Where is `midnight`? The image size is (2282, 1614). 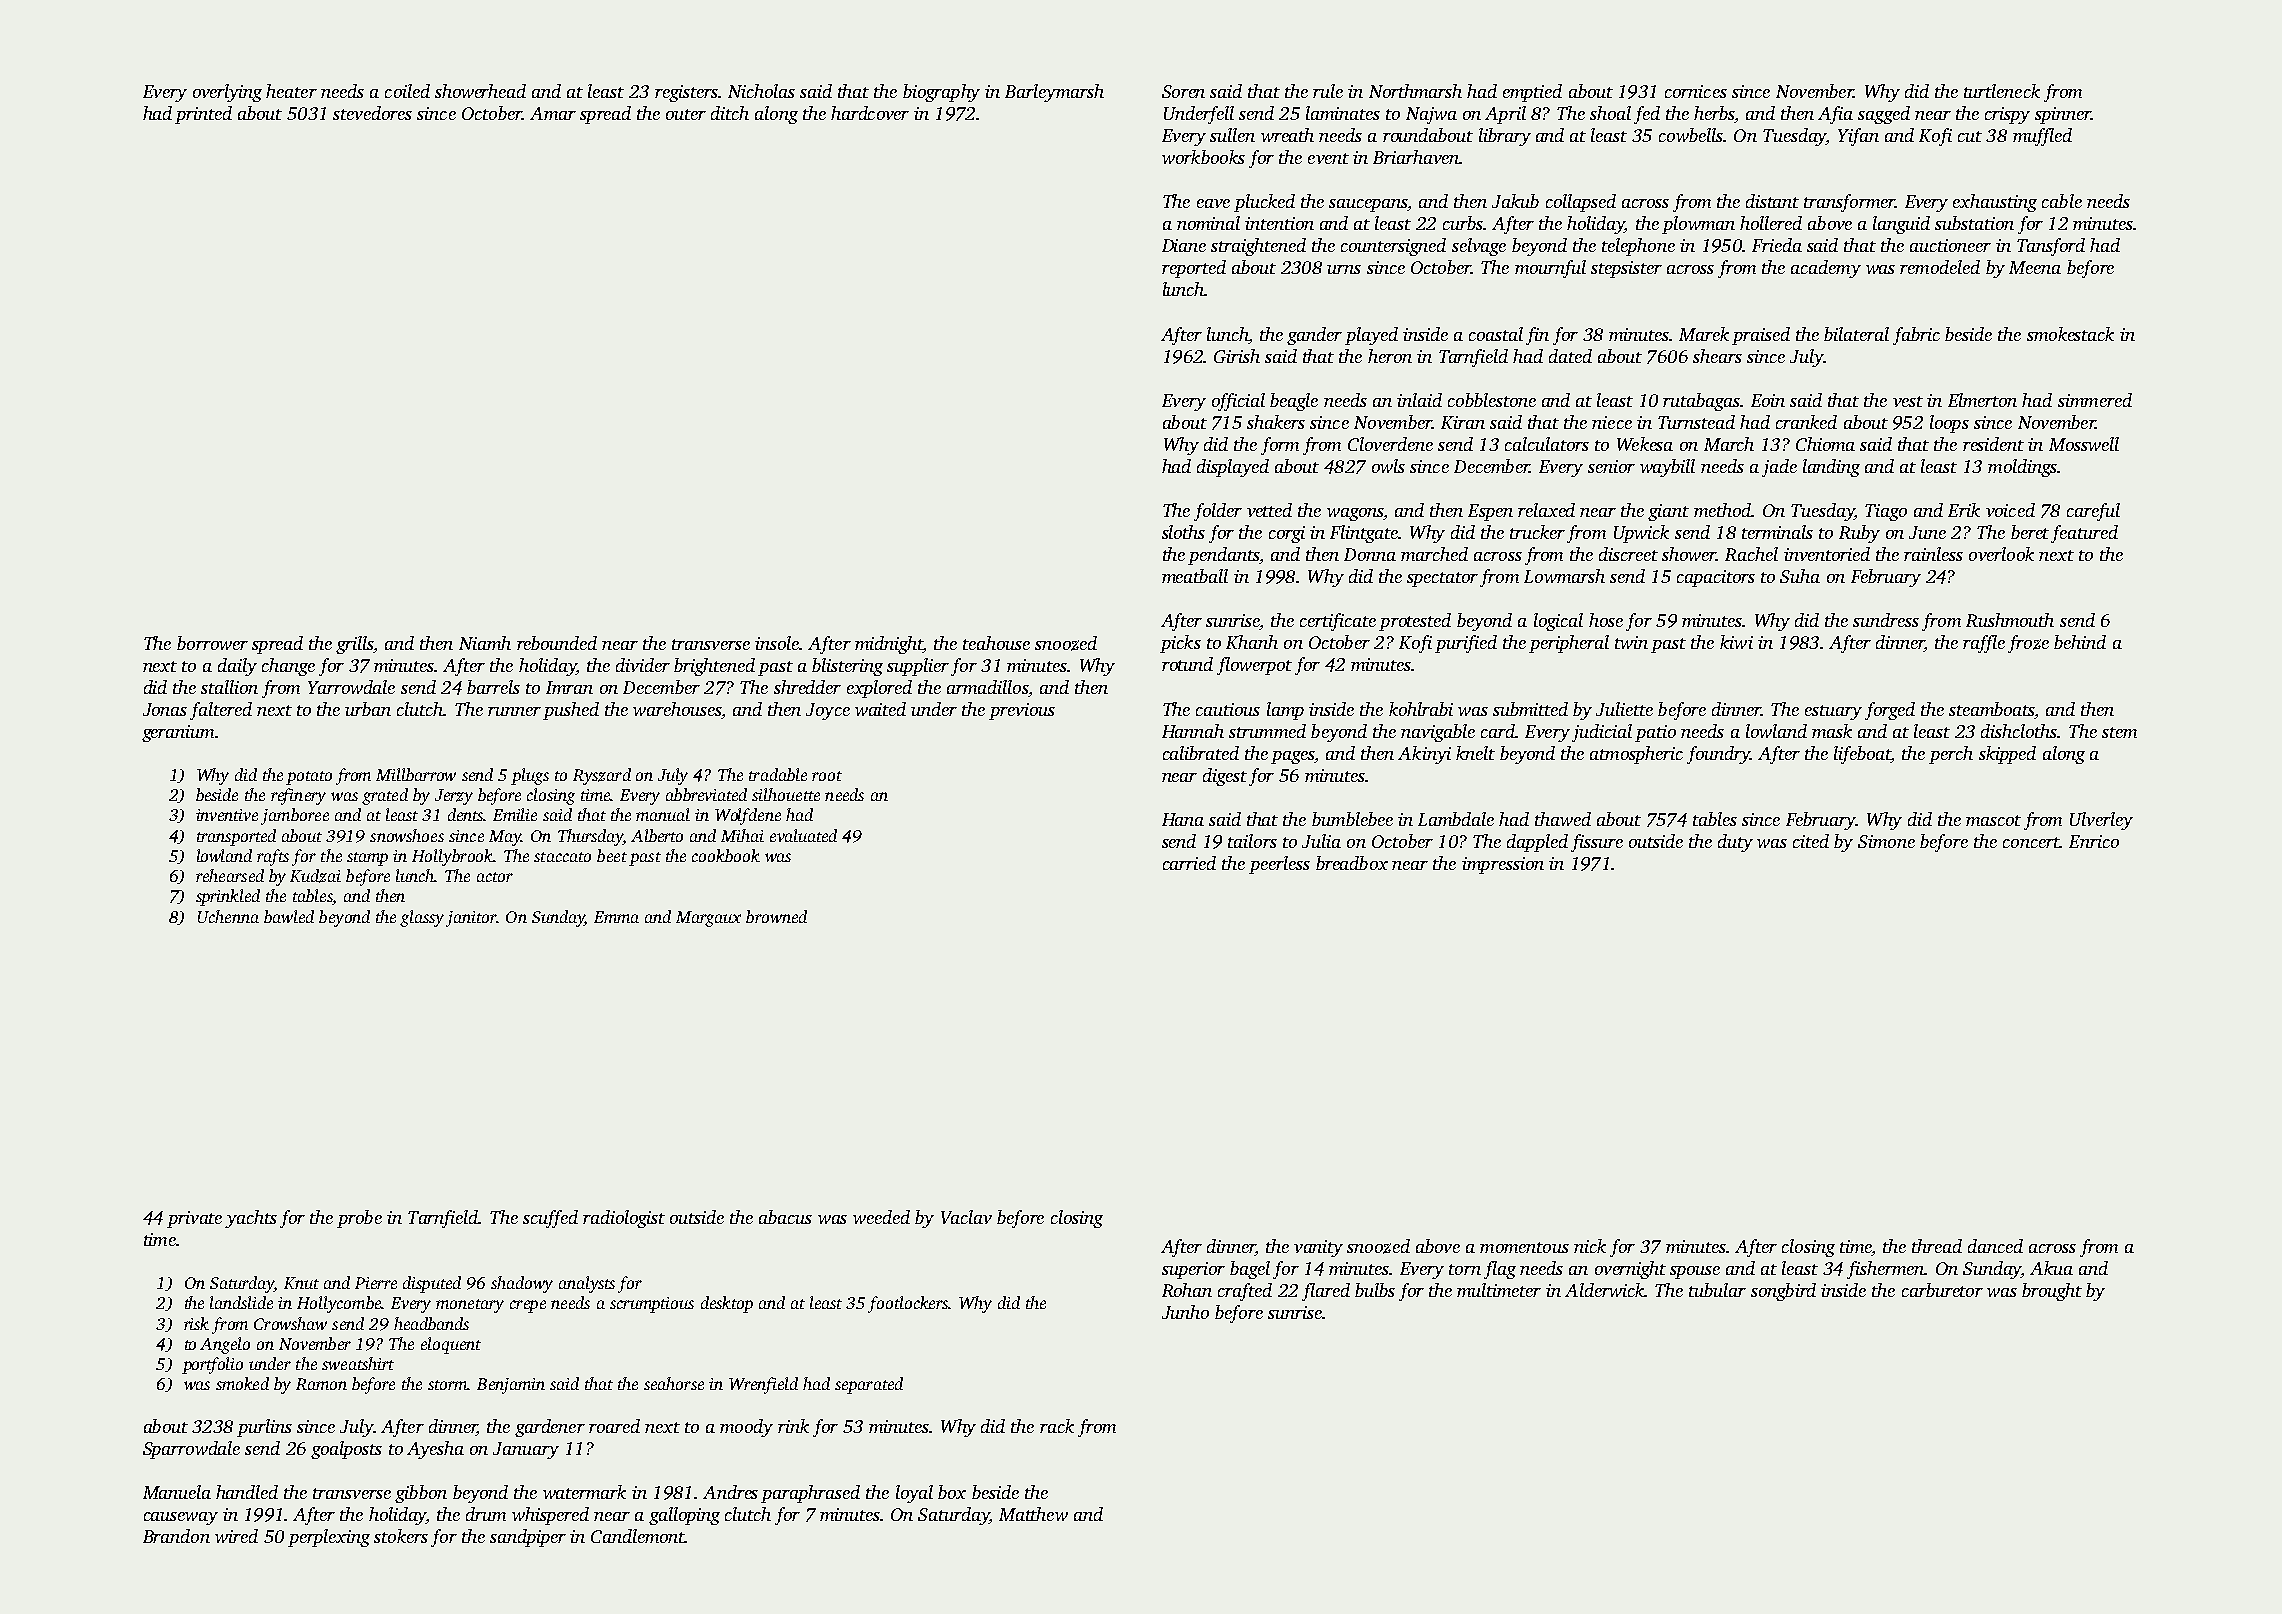 midnight is located at coordinates (889, 645).
